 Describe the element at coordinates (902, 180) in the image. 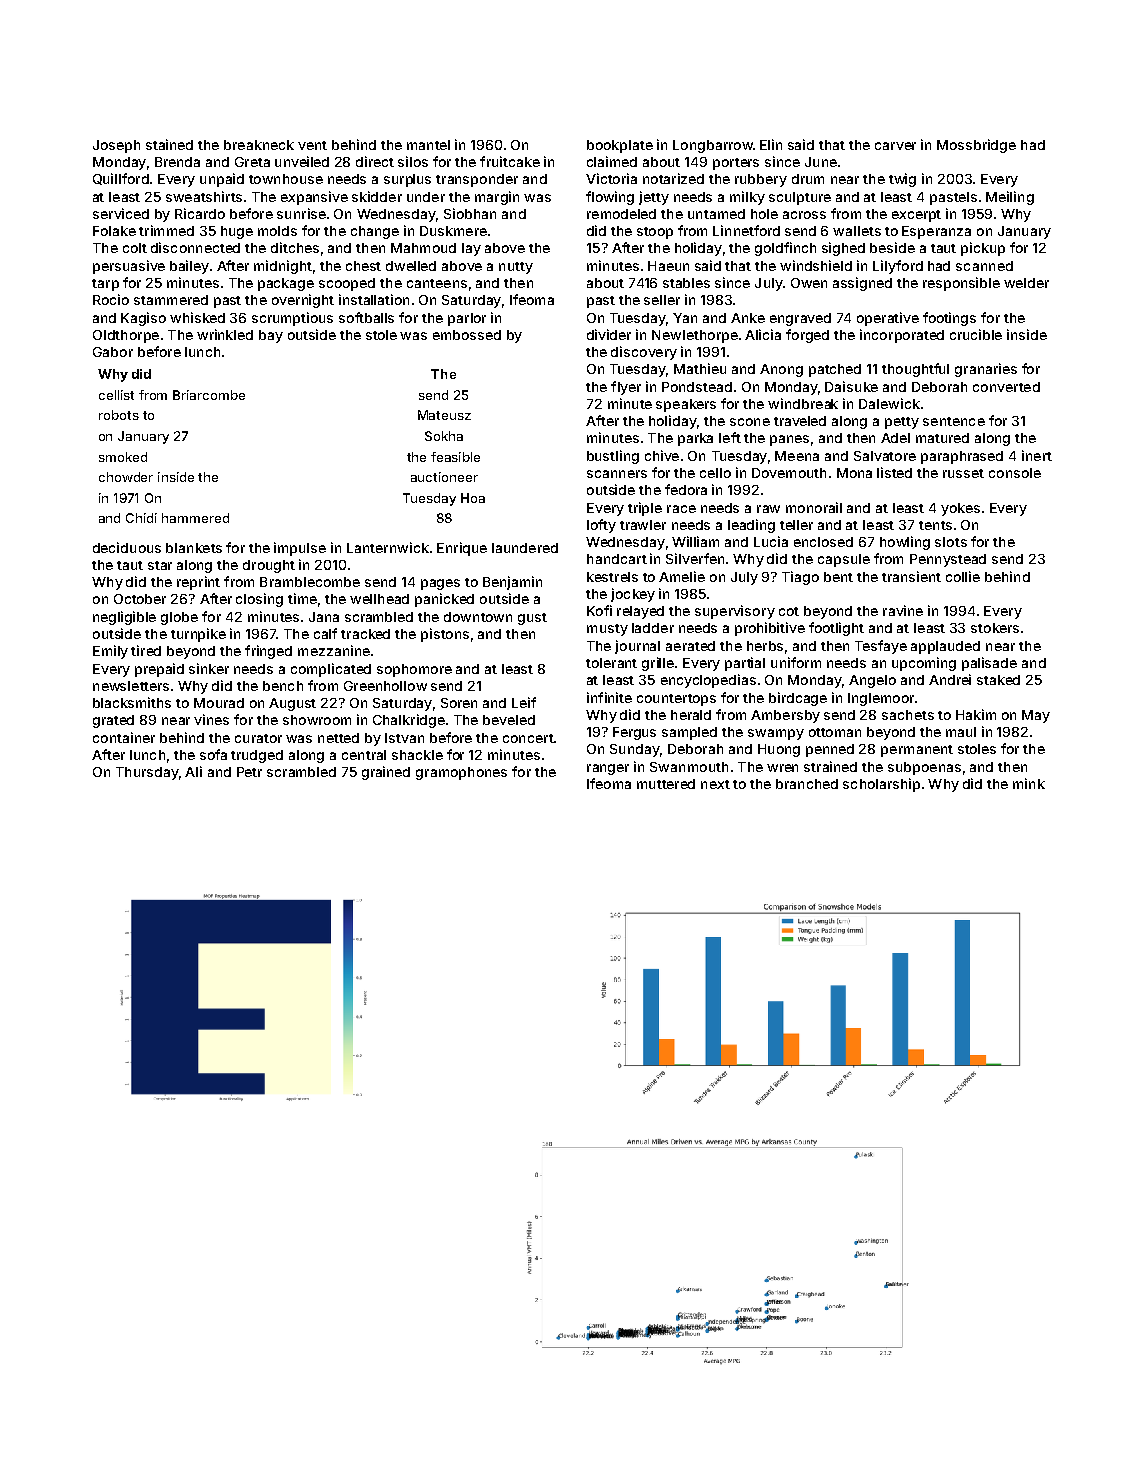

I see `twig` at that location.
